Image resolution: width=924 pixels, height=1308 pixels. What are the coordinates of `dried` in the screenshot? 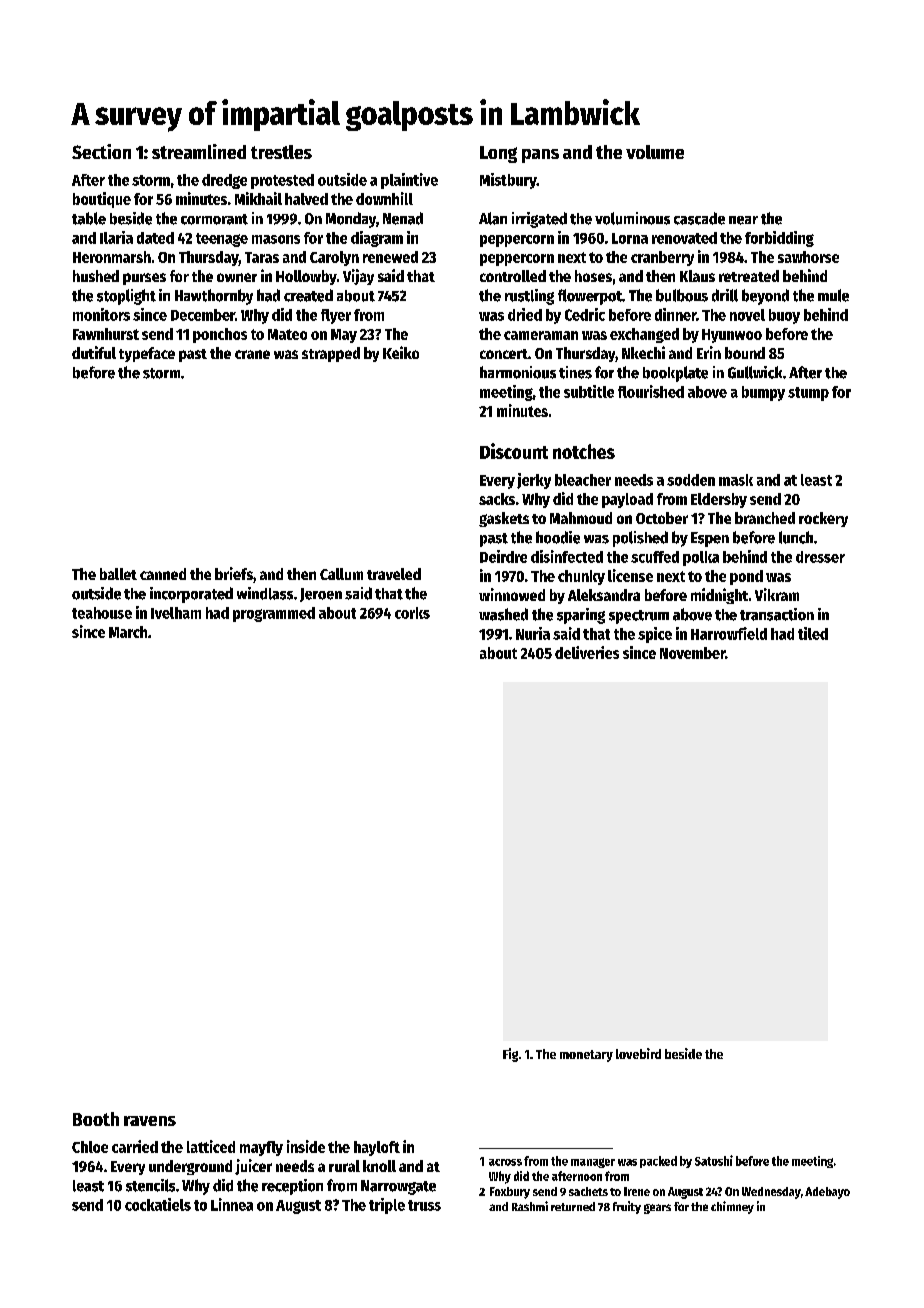 It's located at (525, 314).
